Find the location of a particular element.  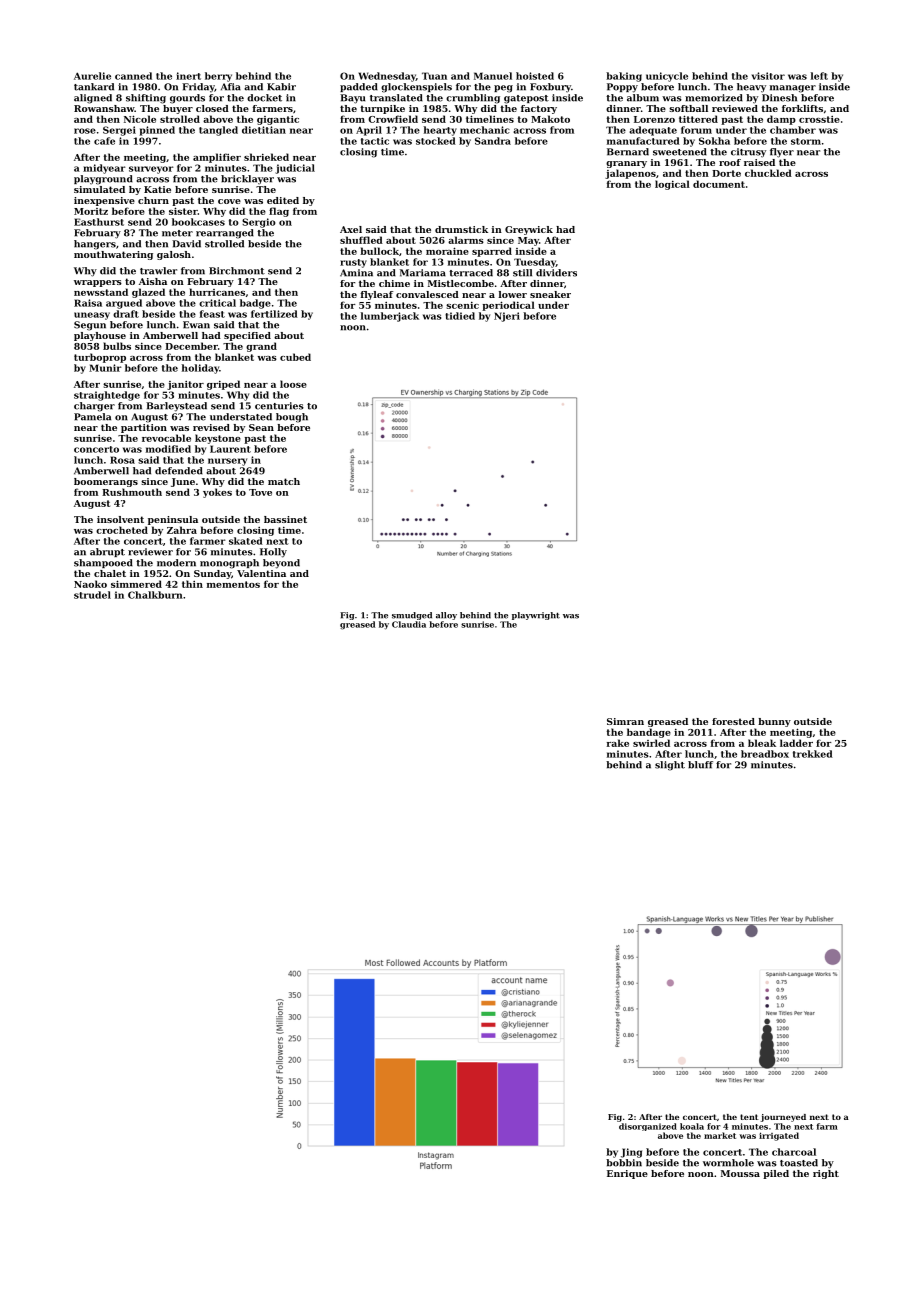

Chalkburn is located at coordinates (155, 595).
